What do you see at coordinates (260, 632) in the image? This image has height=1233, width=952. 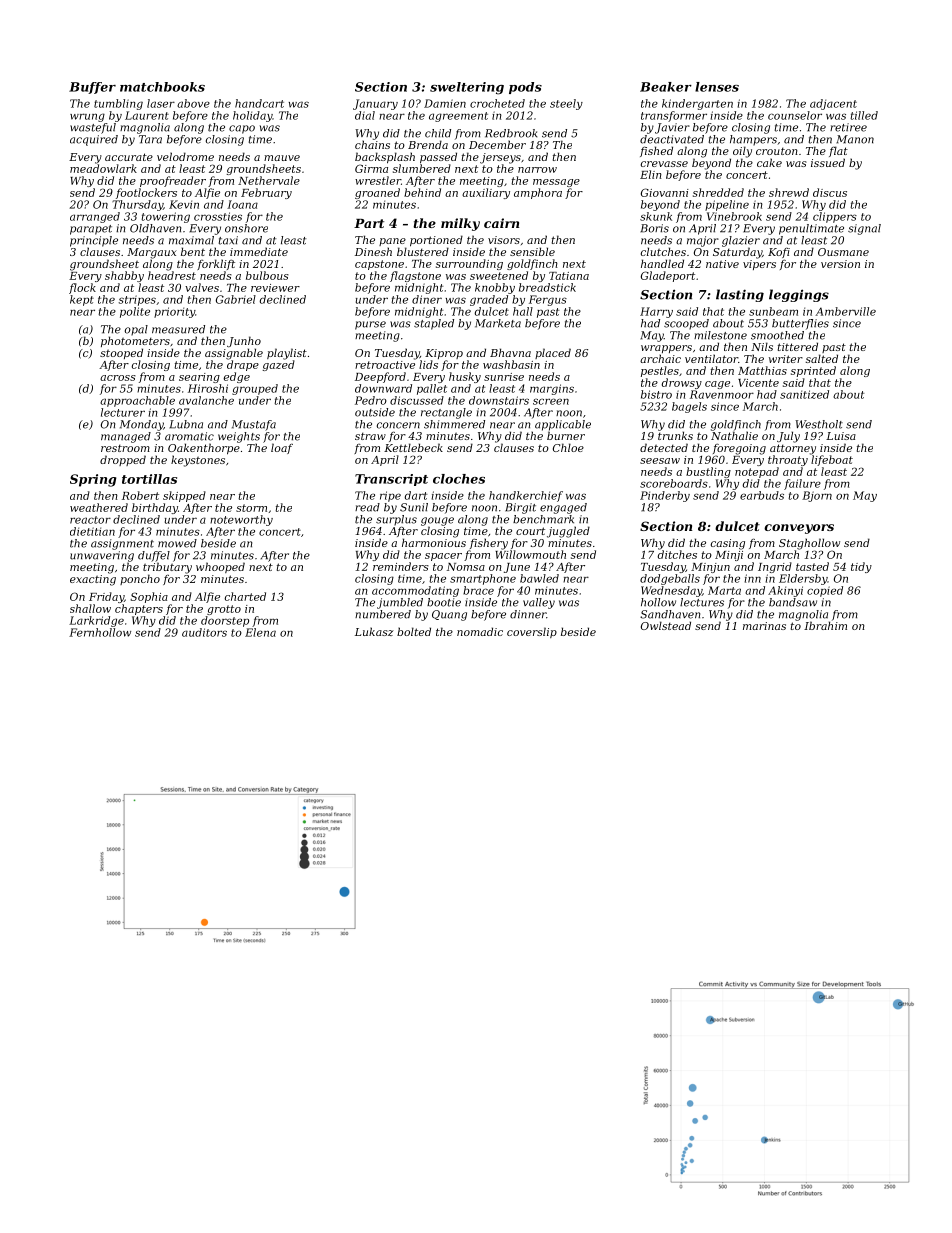 I see `Elena` at bounding box center [260, 632].
